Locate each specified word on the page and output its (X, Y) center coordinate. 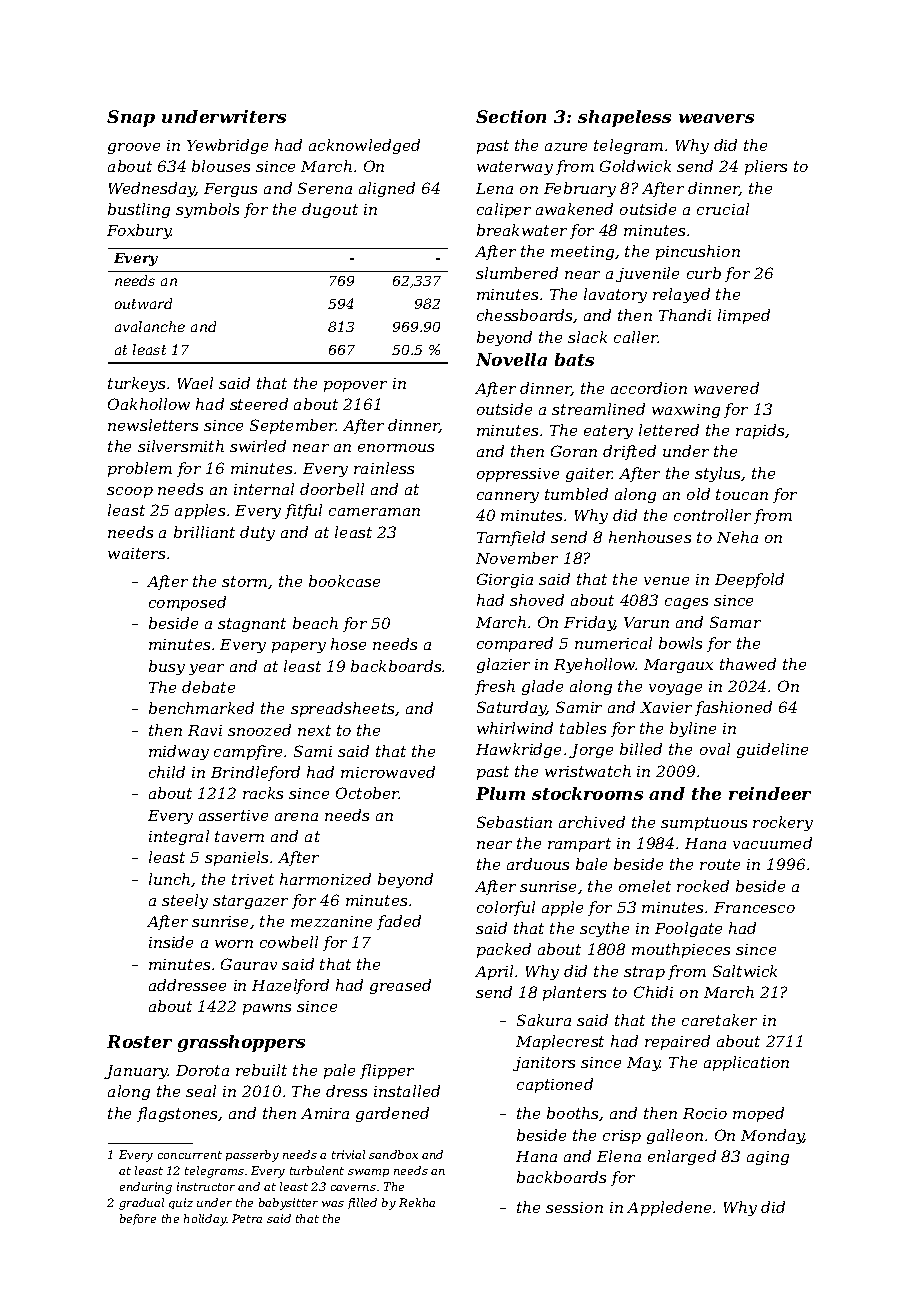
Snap (131, 118)
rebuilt (261, 1070)
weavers (716, 118)
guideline (772, 750)
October (367, 793)
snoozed (259, 730)
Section (511, 116)
